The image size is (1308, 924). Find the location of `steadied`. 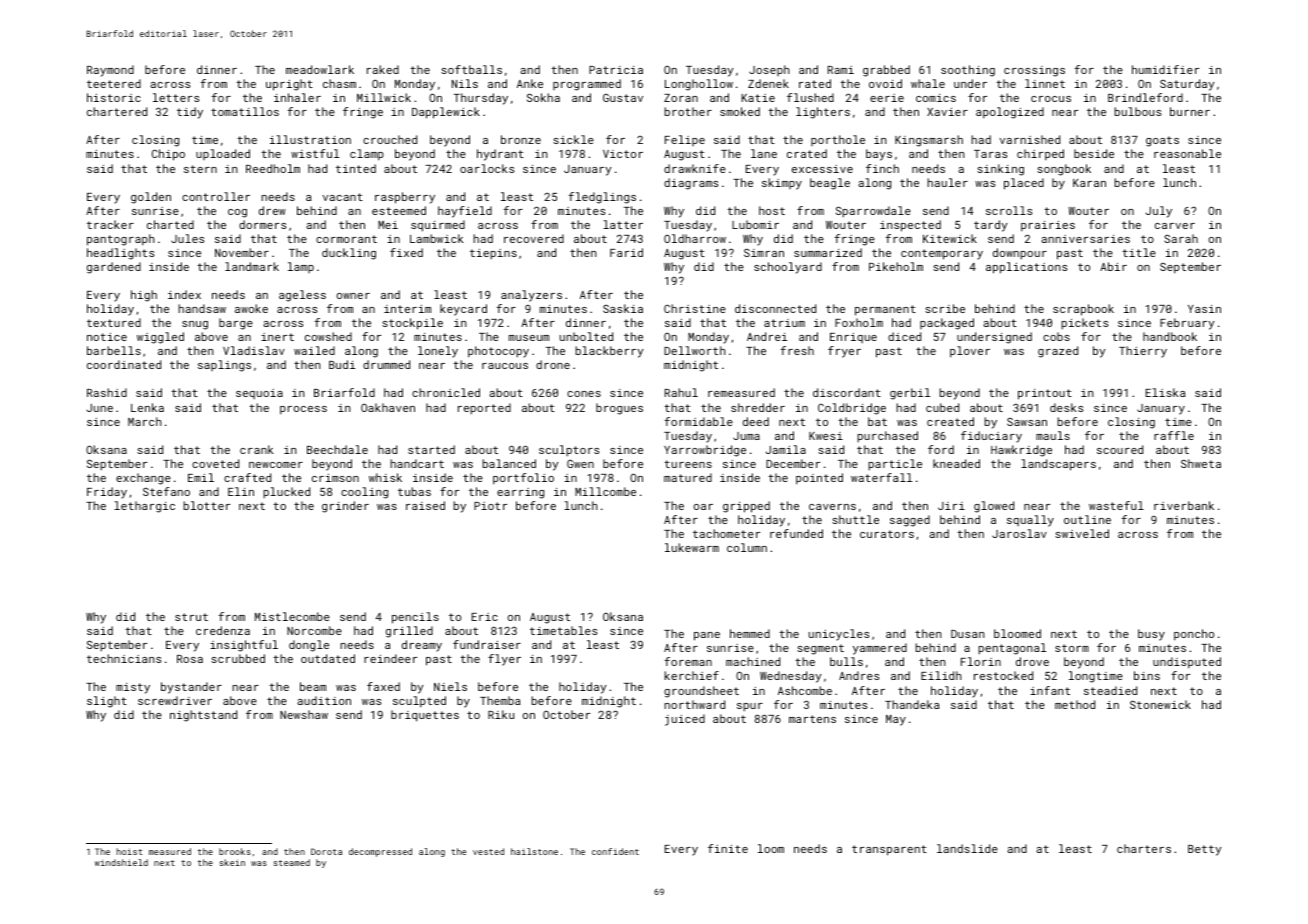

steadied is located at coordinates (1110, 690).
